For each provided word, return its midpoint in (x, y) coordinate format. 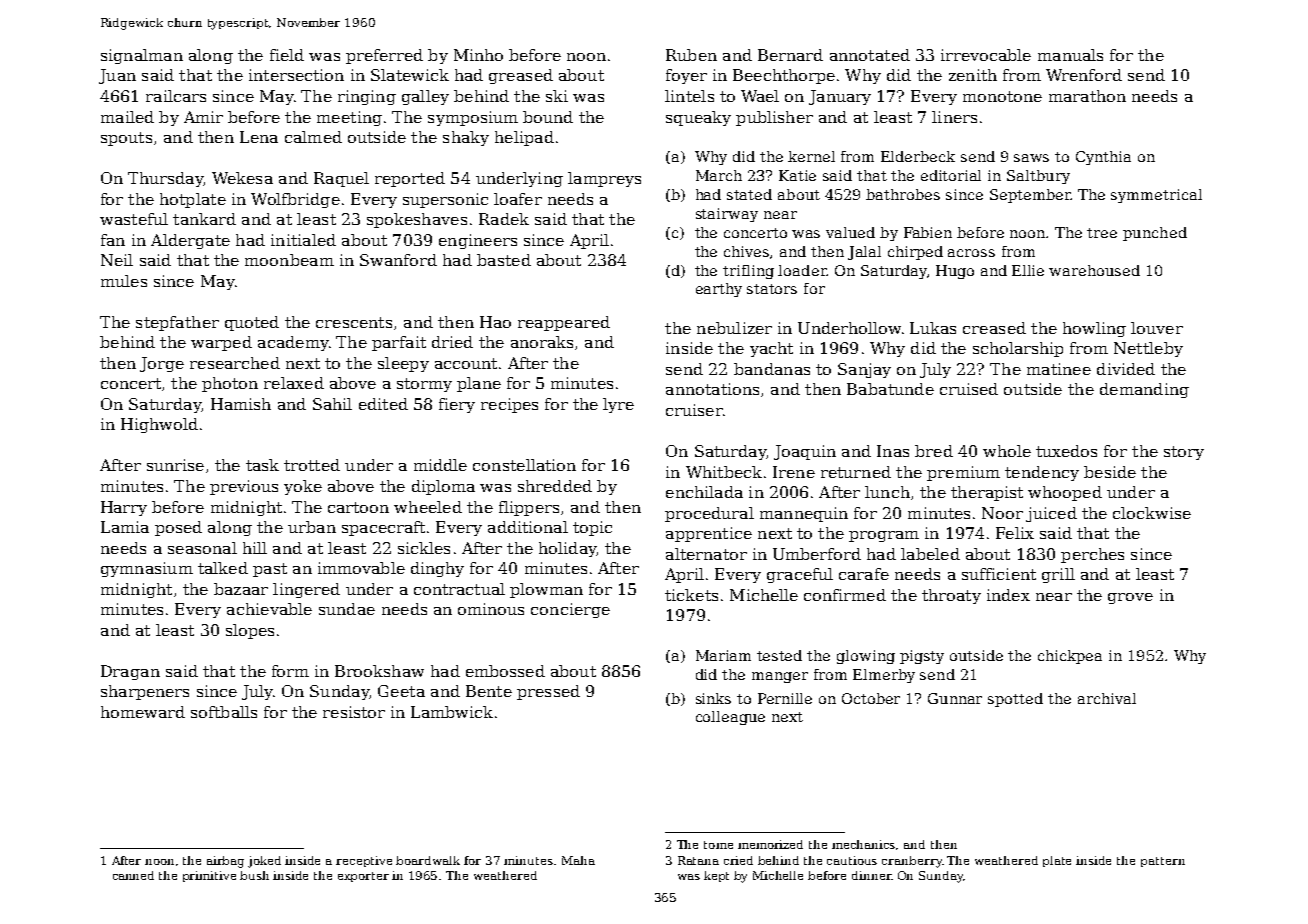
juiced (1051, 514)
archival (1107, 698)
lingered (306, 590)
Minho (478, 55)
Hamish (241, 404)
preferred (384, 56)
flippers (529, 508)
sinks (713, 698)
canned (133, 875)
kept (716, 876)
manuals (1070, 55)
